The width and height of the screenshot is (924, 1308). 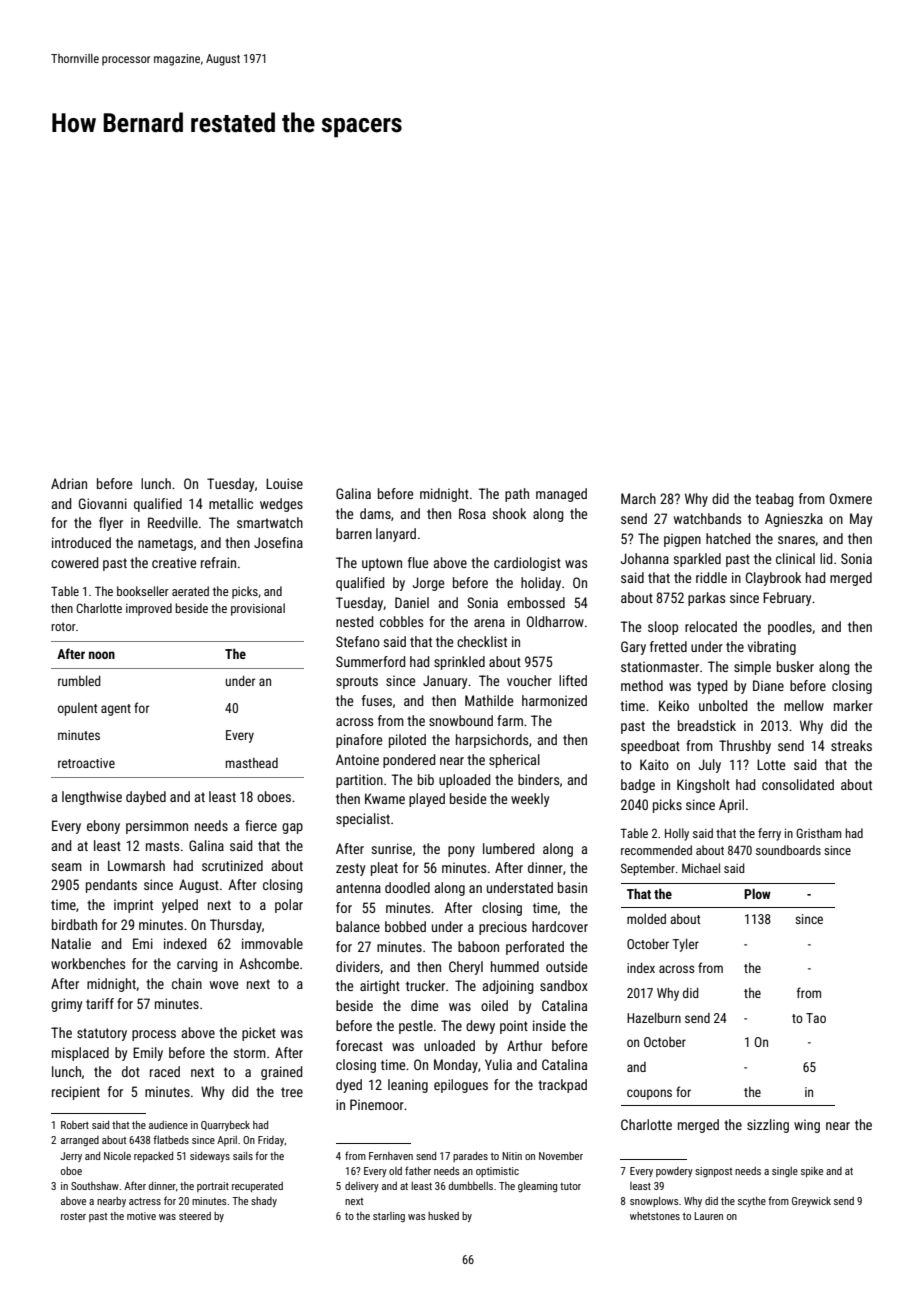 What do you see at coordinates (401, 621) in the screenshot?
I see `cobbles` at bounding box center [401, 621].
